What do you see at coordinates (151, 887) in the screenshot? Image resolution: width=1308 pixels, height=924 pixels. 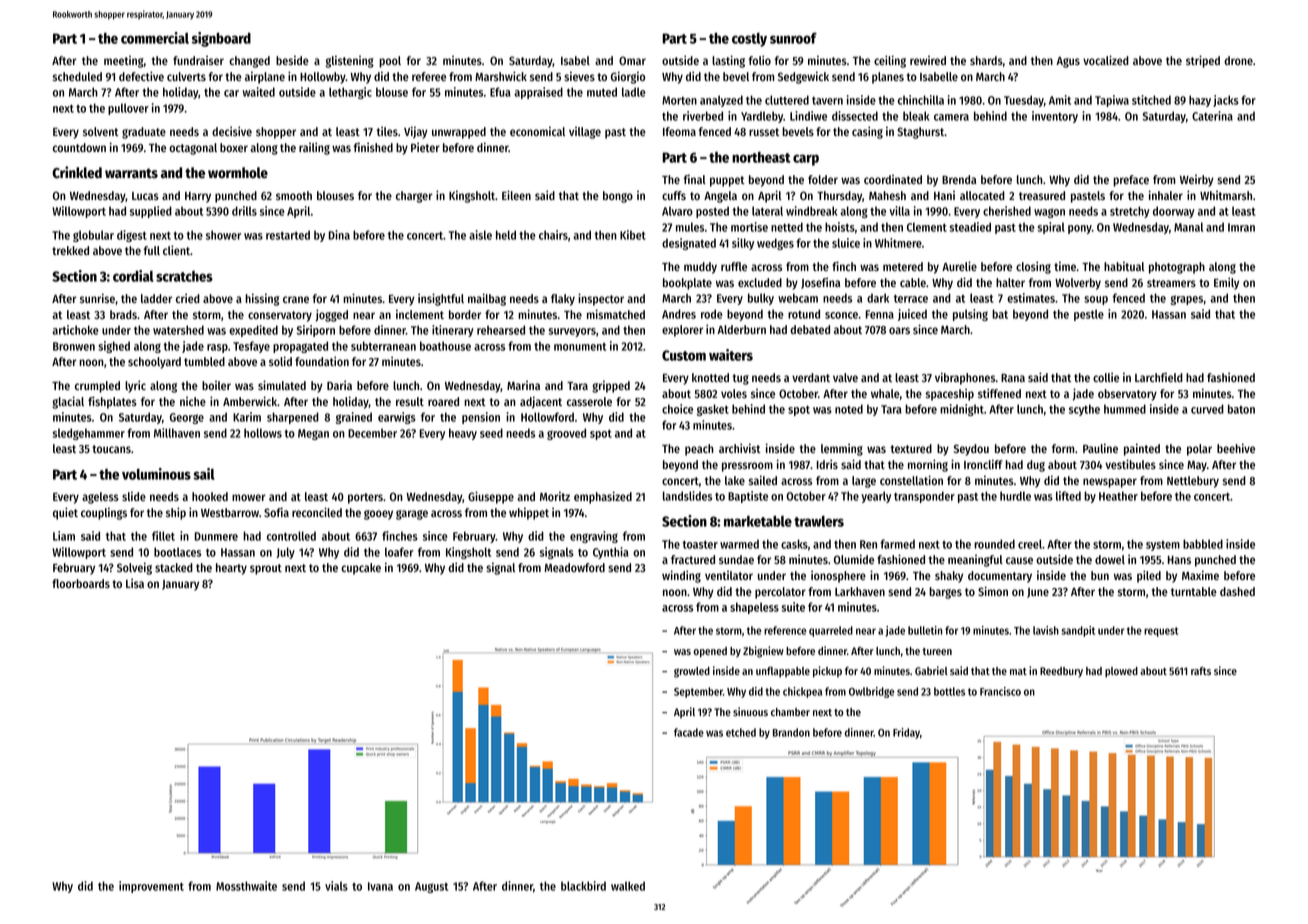 I see `improvement` at bounding box center [151, 887].
